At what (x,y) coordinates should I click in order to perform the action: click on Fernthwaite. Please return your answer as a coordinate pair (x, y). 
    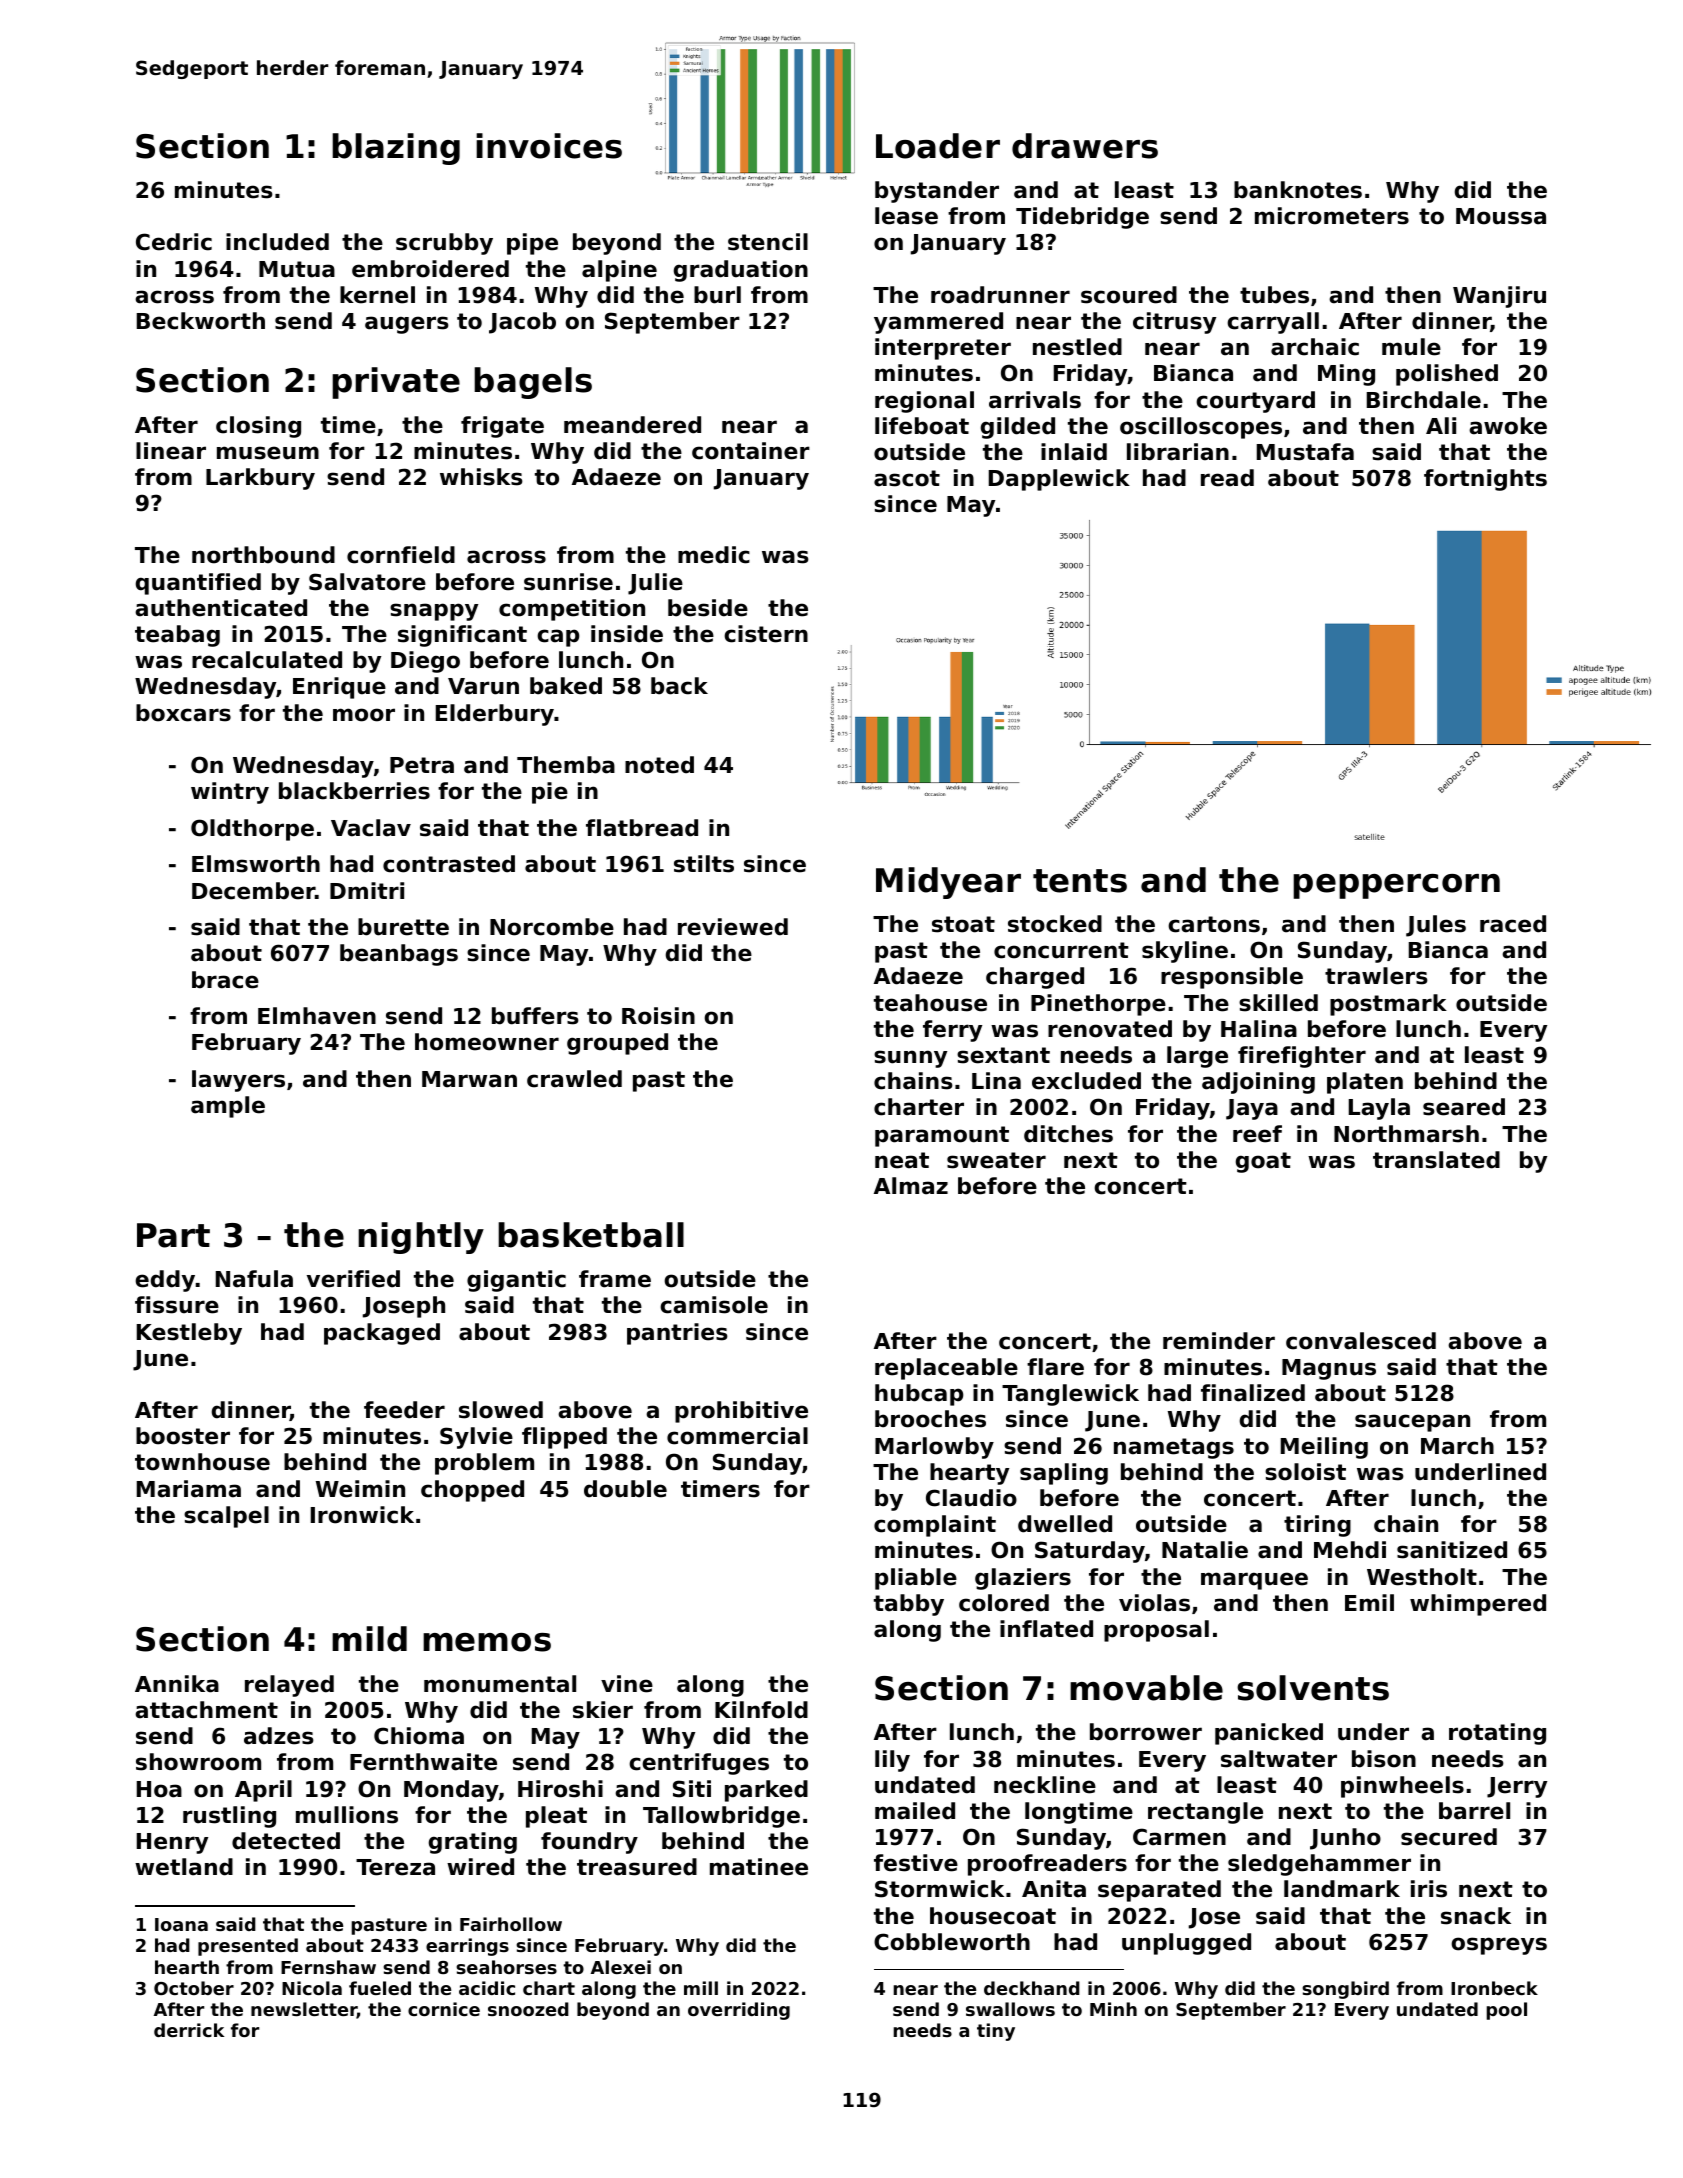
    Looking at the image, I should click on (423, 1762).
